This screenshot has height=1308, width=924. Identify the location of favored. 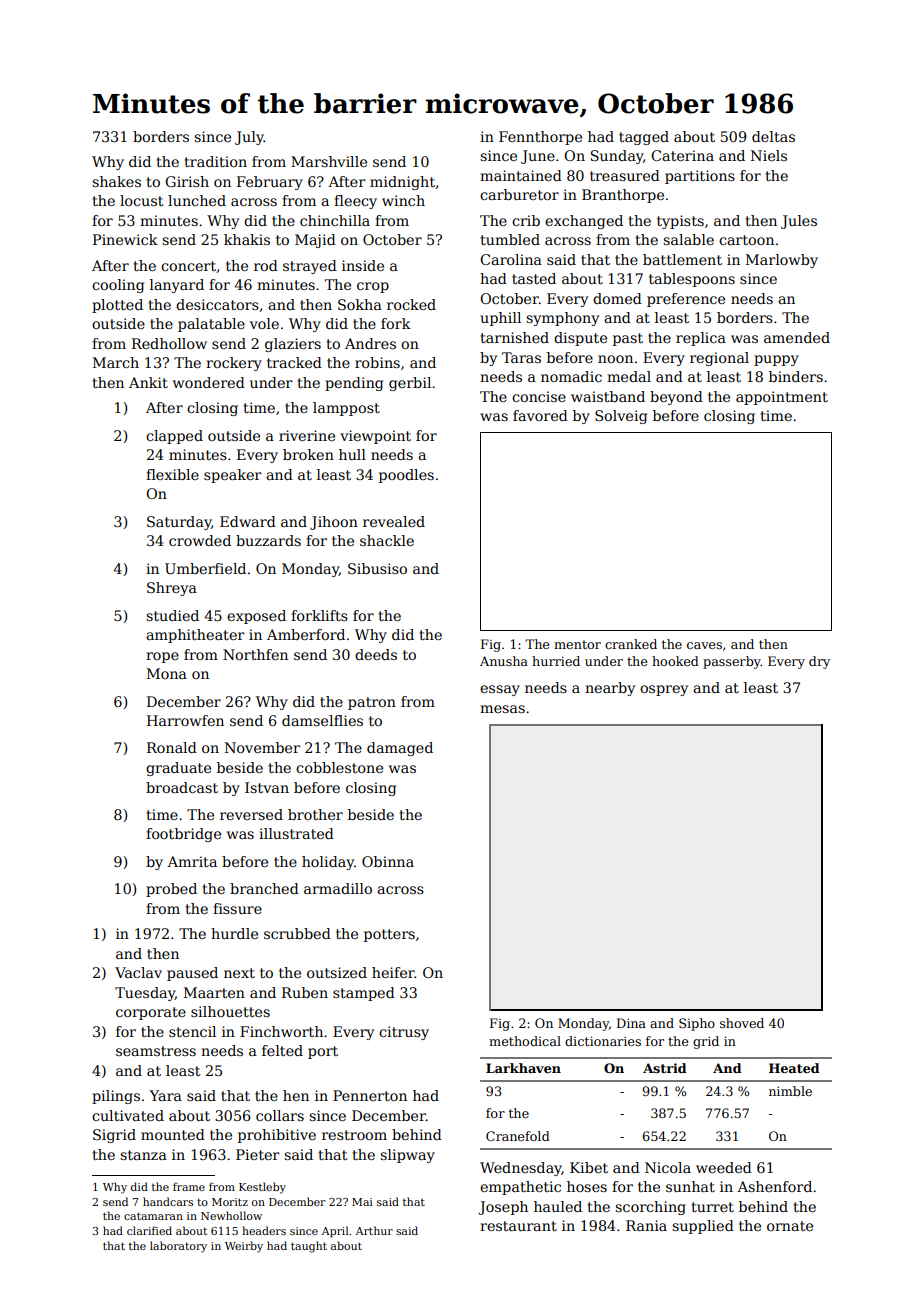
(540, 415).
